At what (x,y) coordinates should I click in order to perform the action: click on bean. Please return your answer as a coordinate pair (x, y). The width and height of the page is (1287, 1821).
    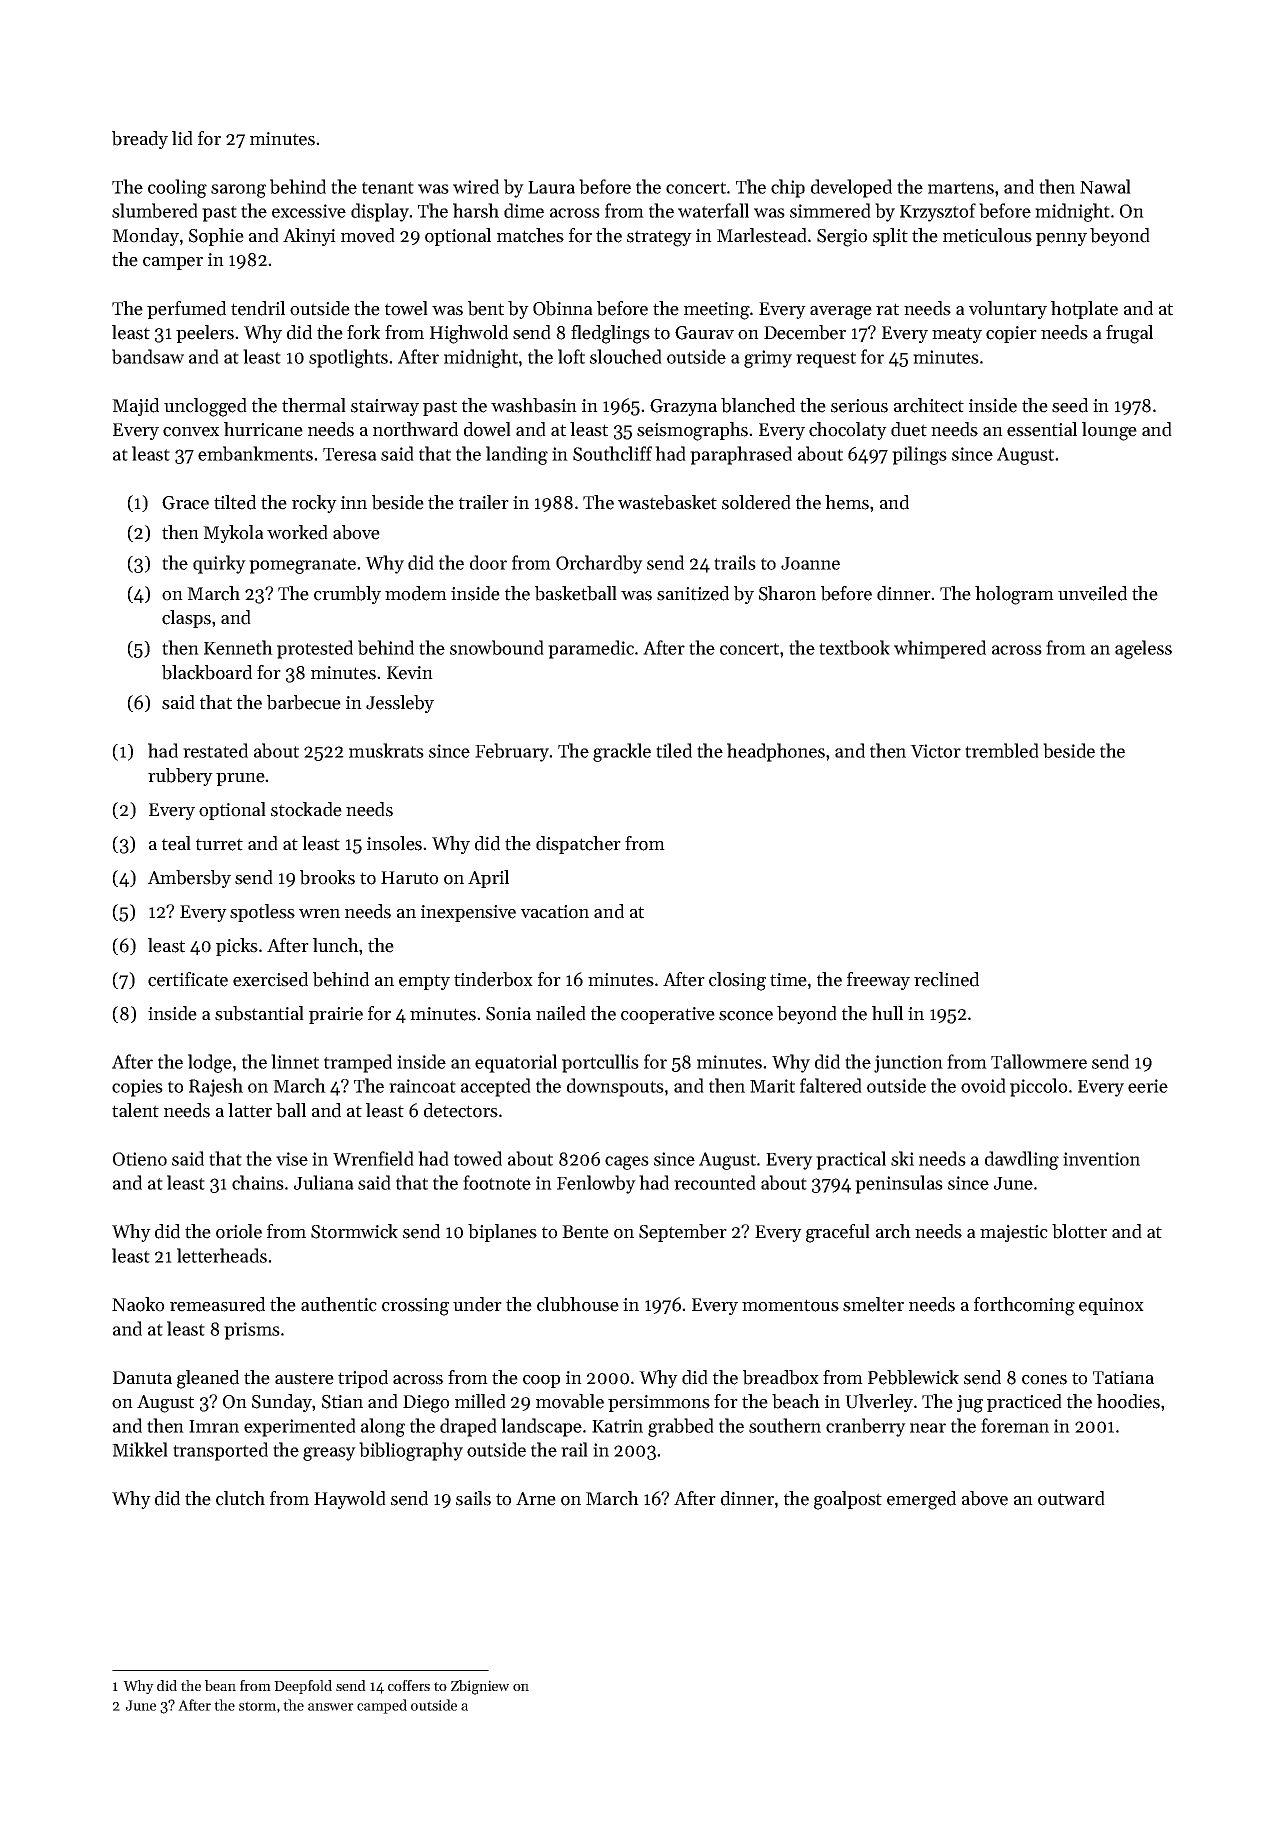
    Looking at the image, I should click on (220, 1685).
